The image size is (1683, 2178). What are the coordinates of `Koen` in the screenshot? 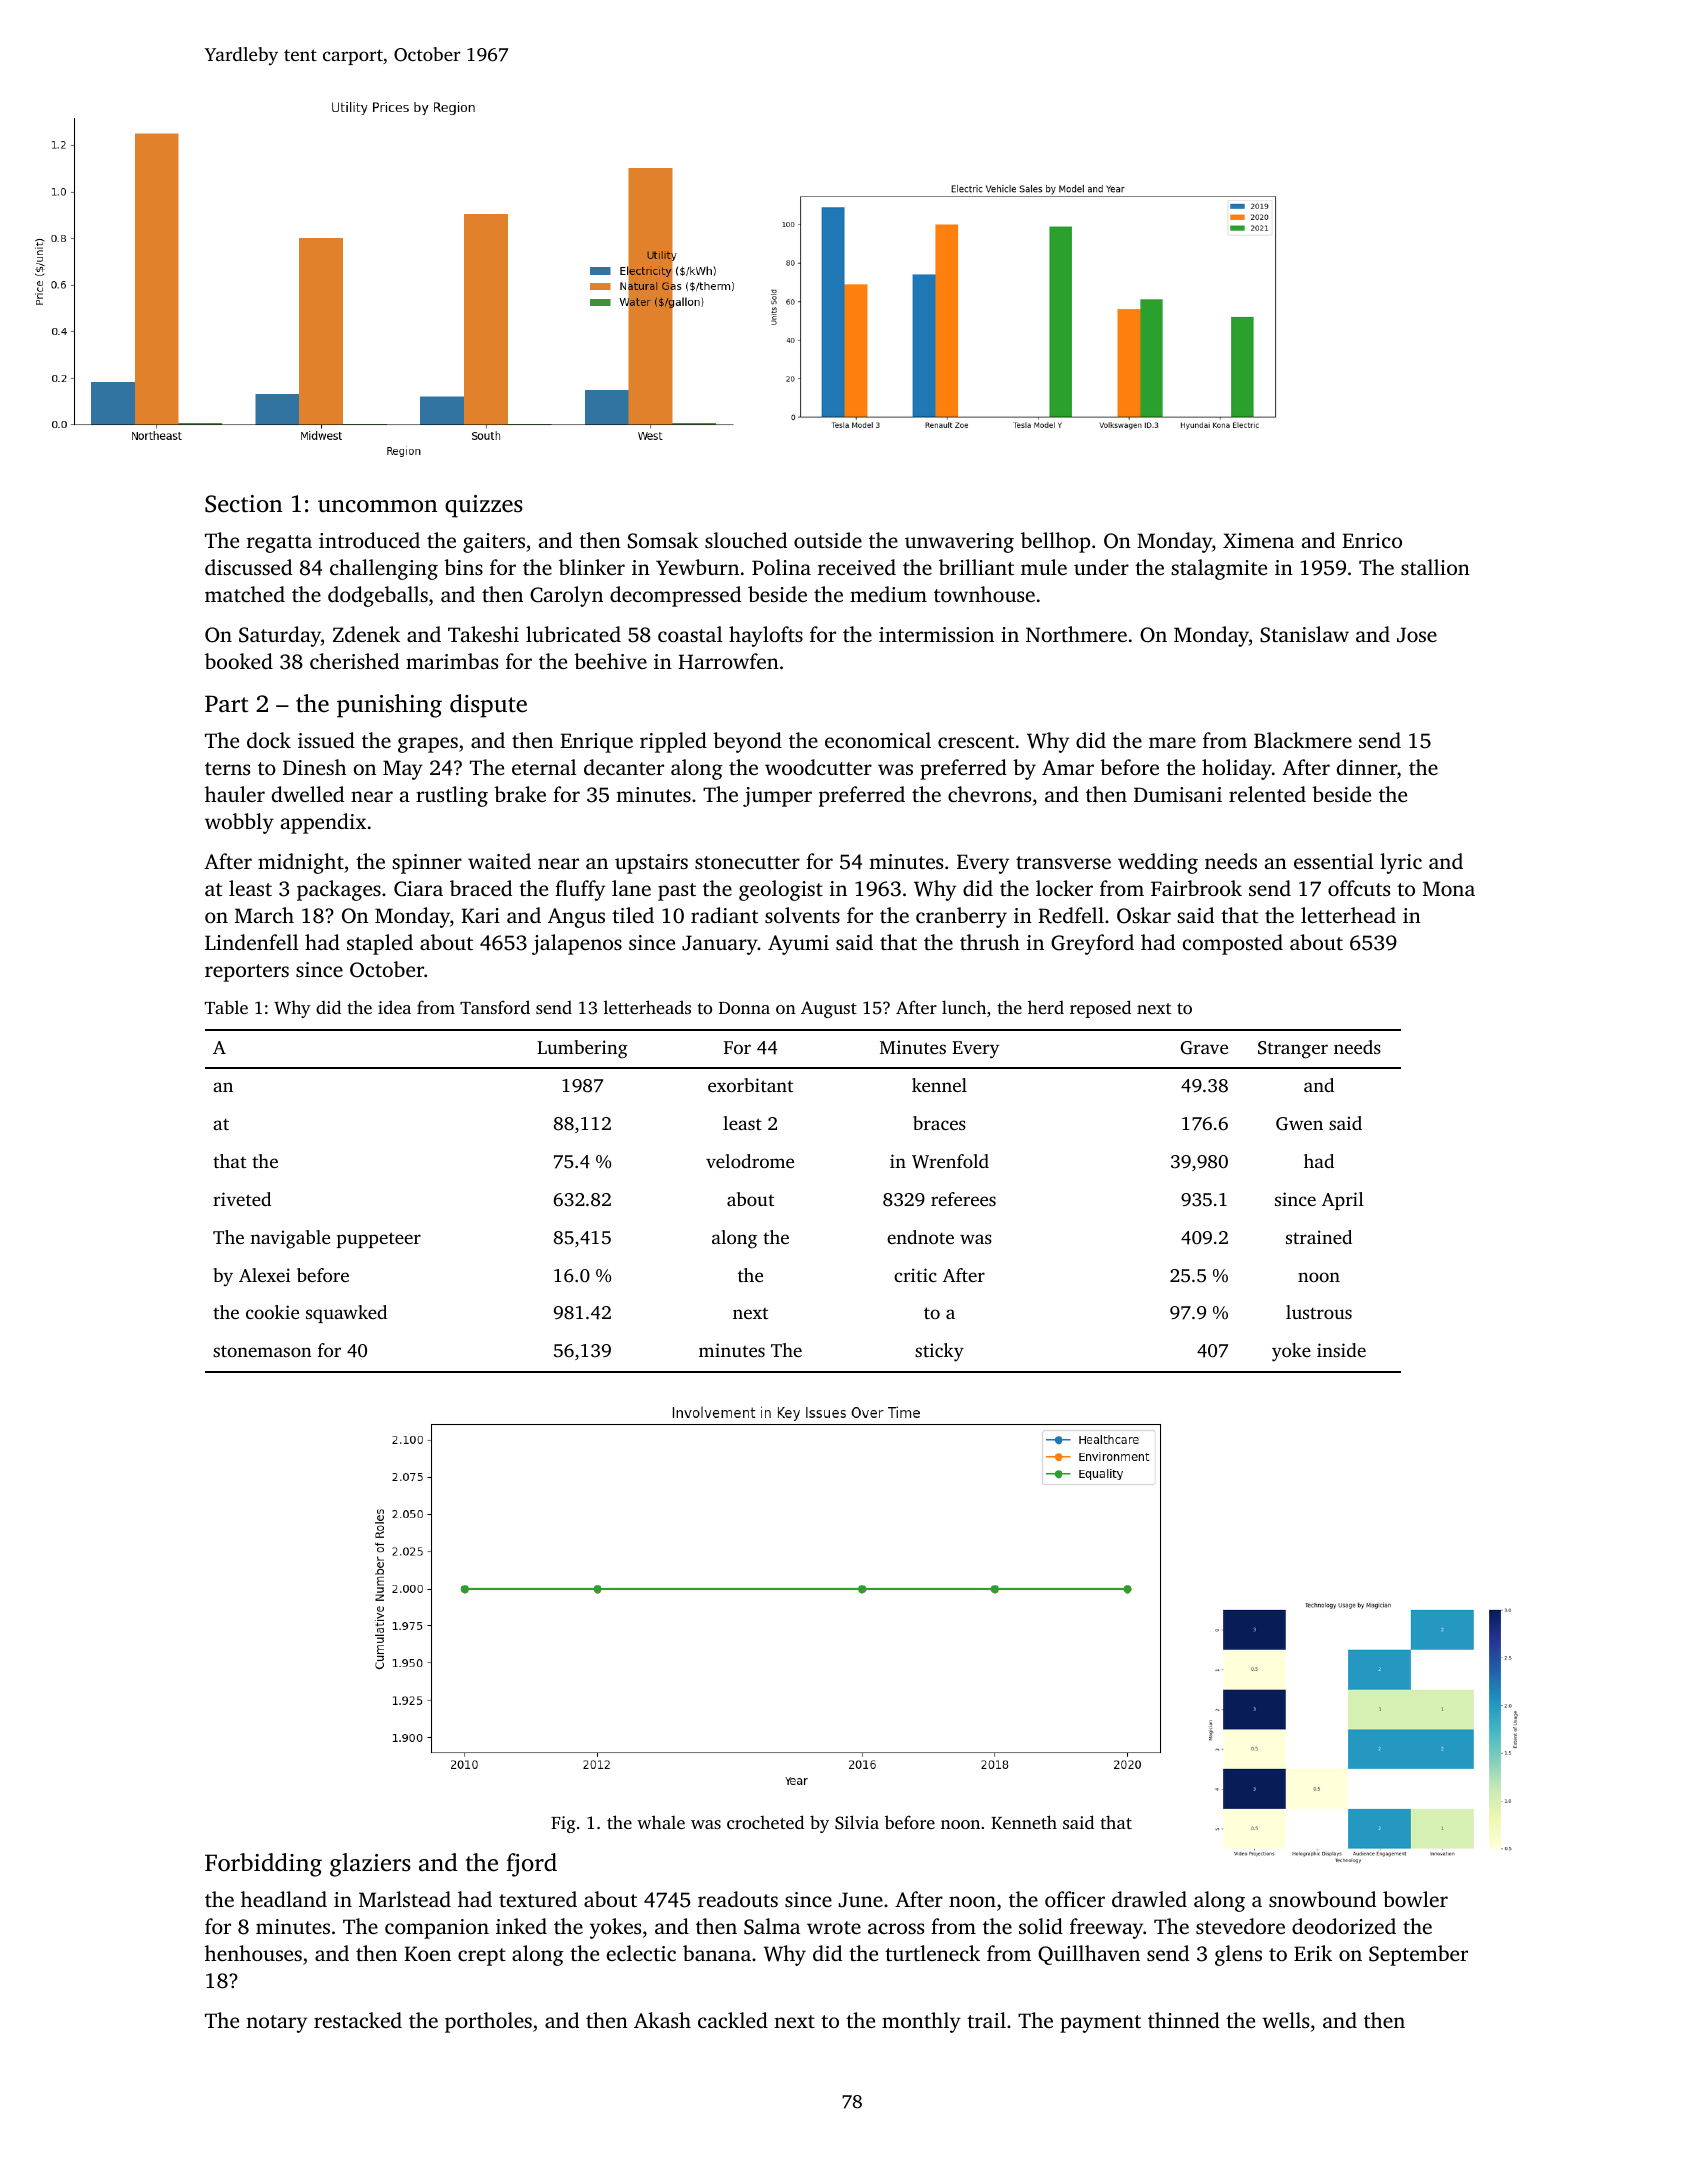 It's located at (427, 1953).
